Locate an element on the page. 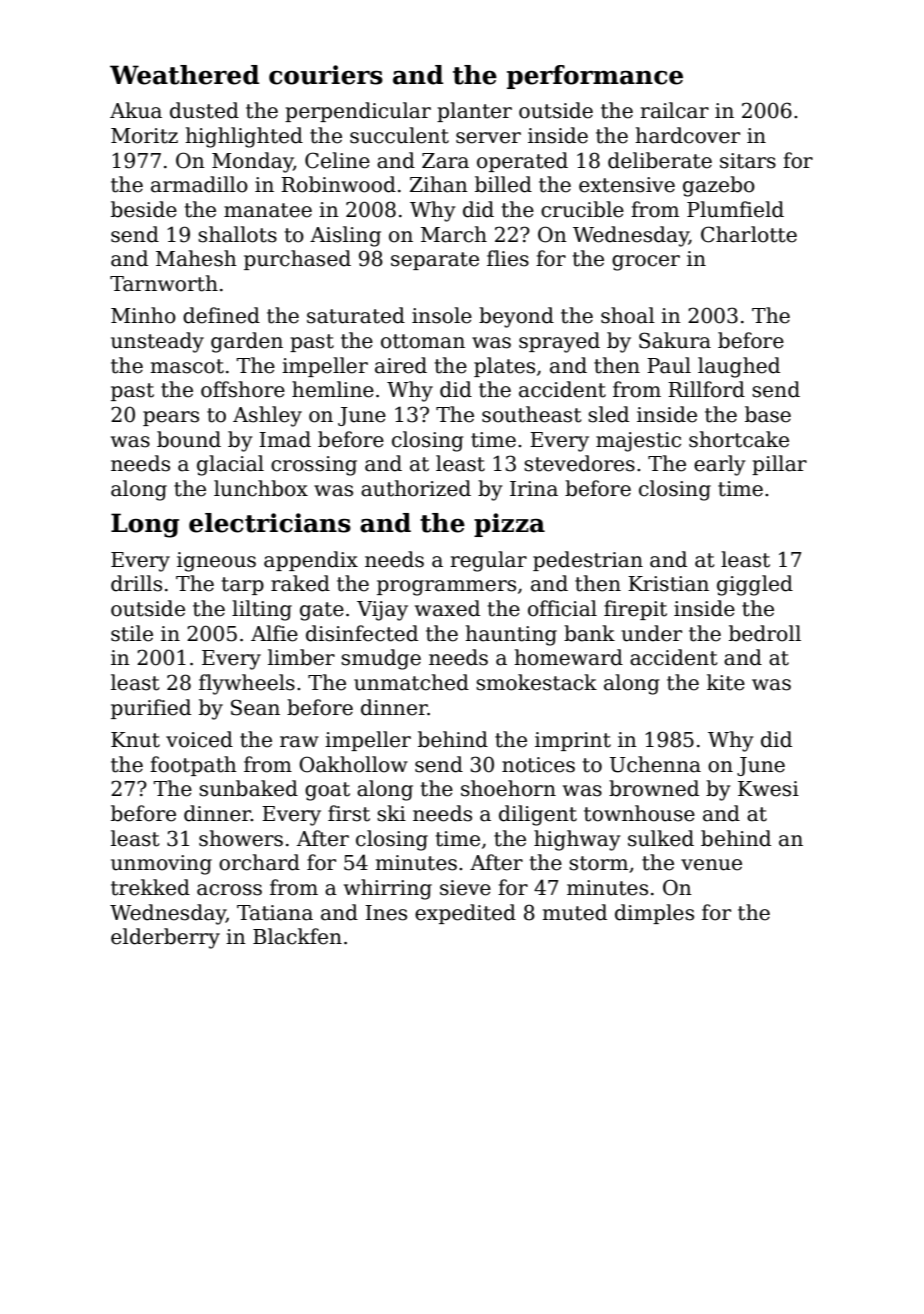  pillar is located at coordinates (779, 465).
